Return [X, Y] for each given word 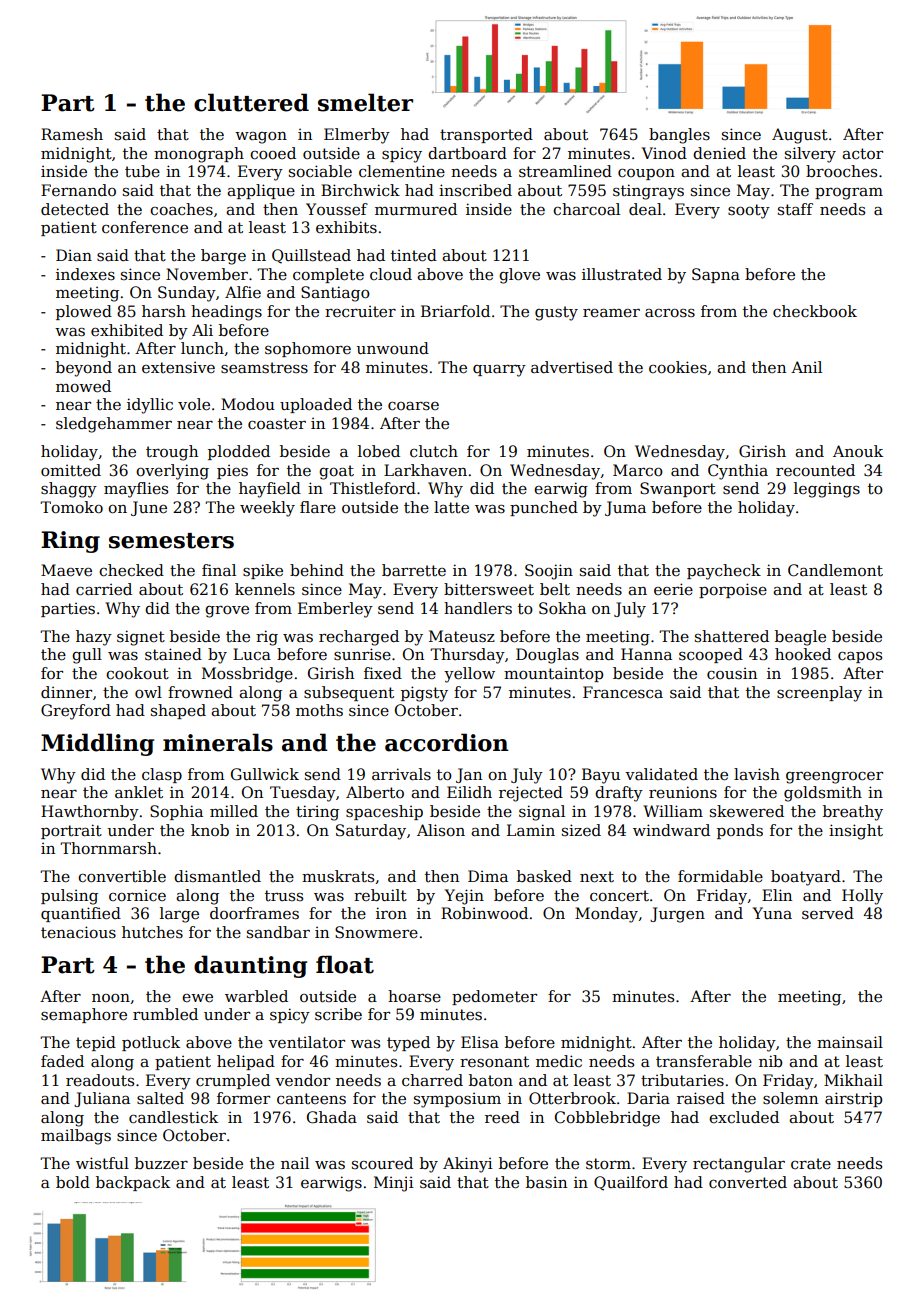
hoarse [414, 996]
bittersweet [489, 589]
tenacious [78, 932]
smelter [365, 102]
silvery [810, 155]
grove [227, 612]
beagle [800, 638]
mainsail [850, 1042]
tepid [96, 1043]
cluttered [251, 102]
